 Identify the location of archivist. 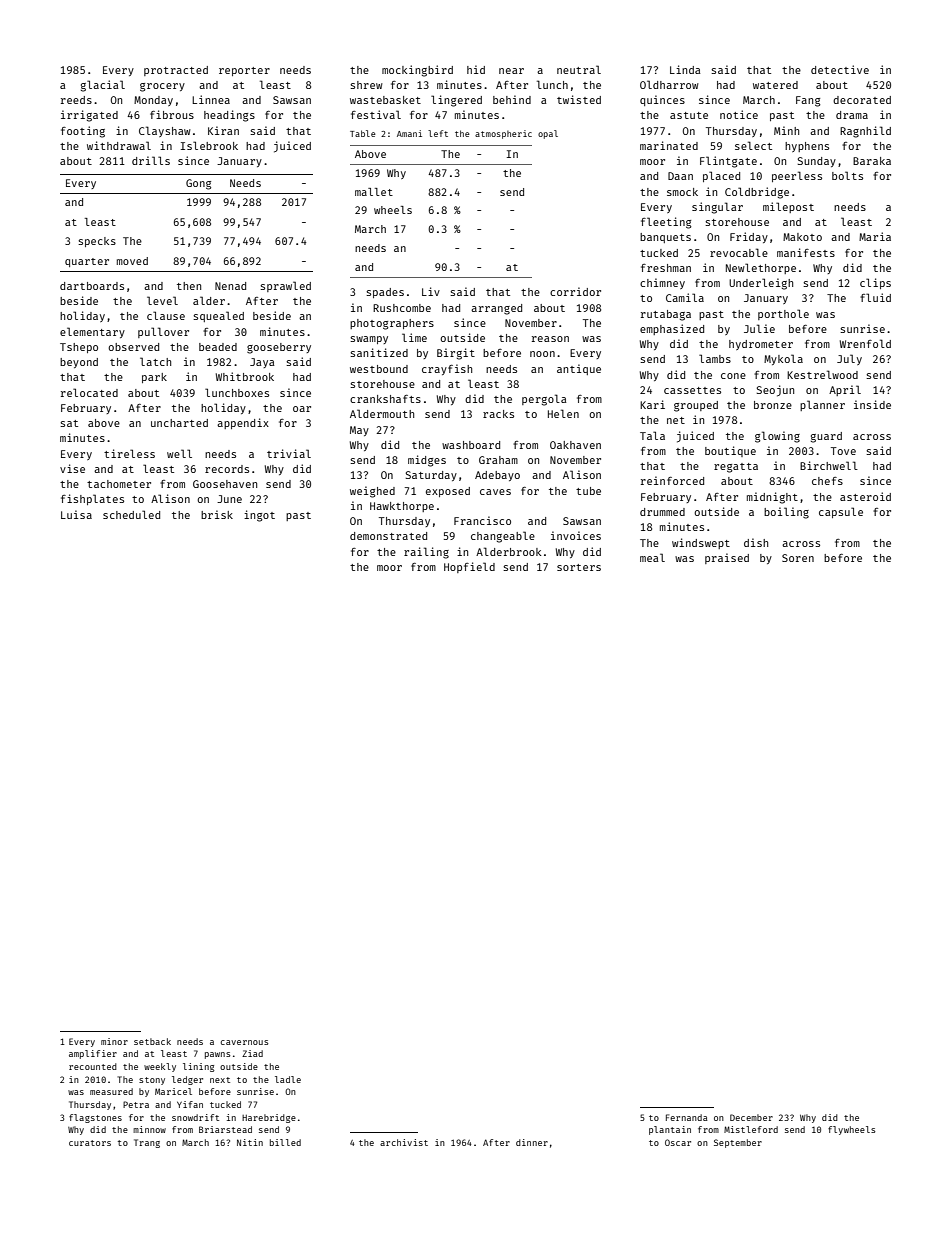
(404, 1142).
